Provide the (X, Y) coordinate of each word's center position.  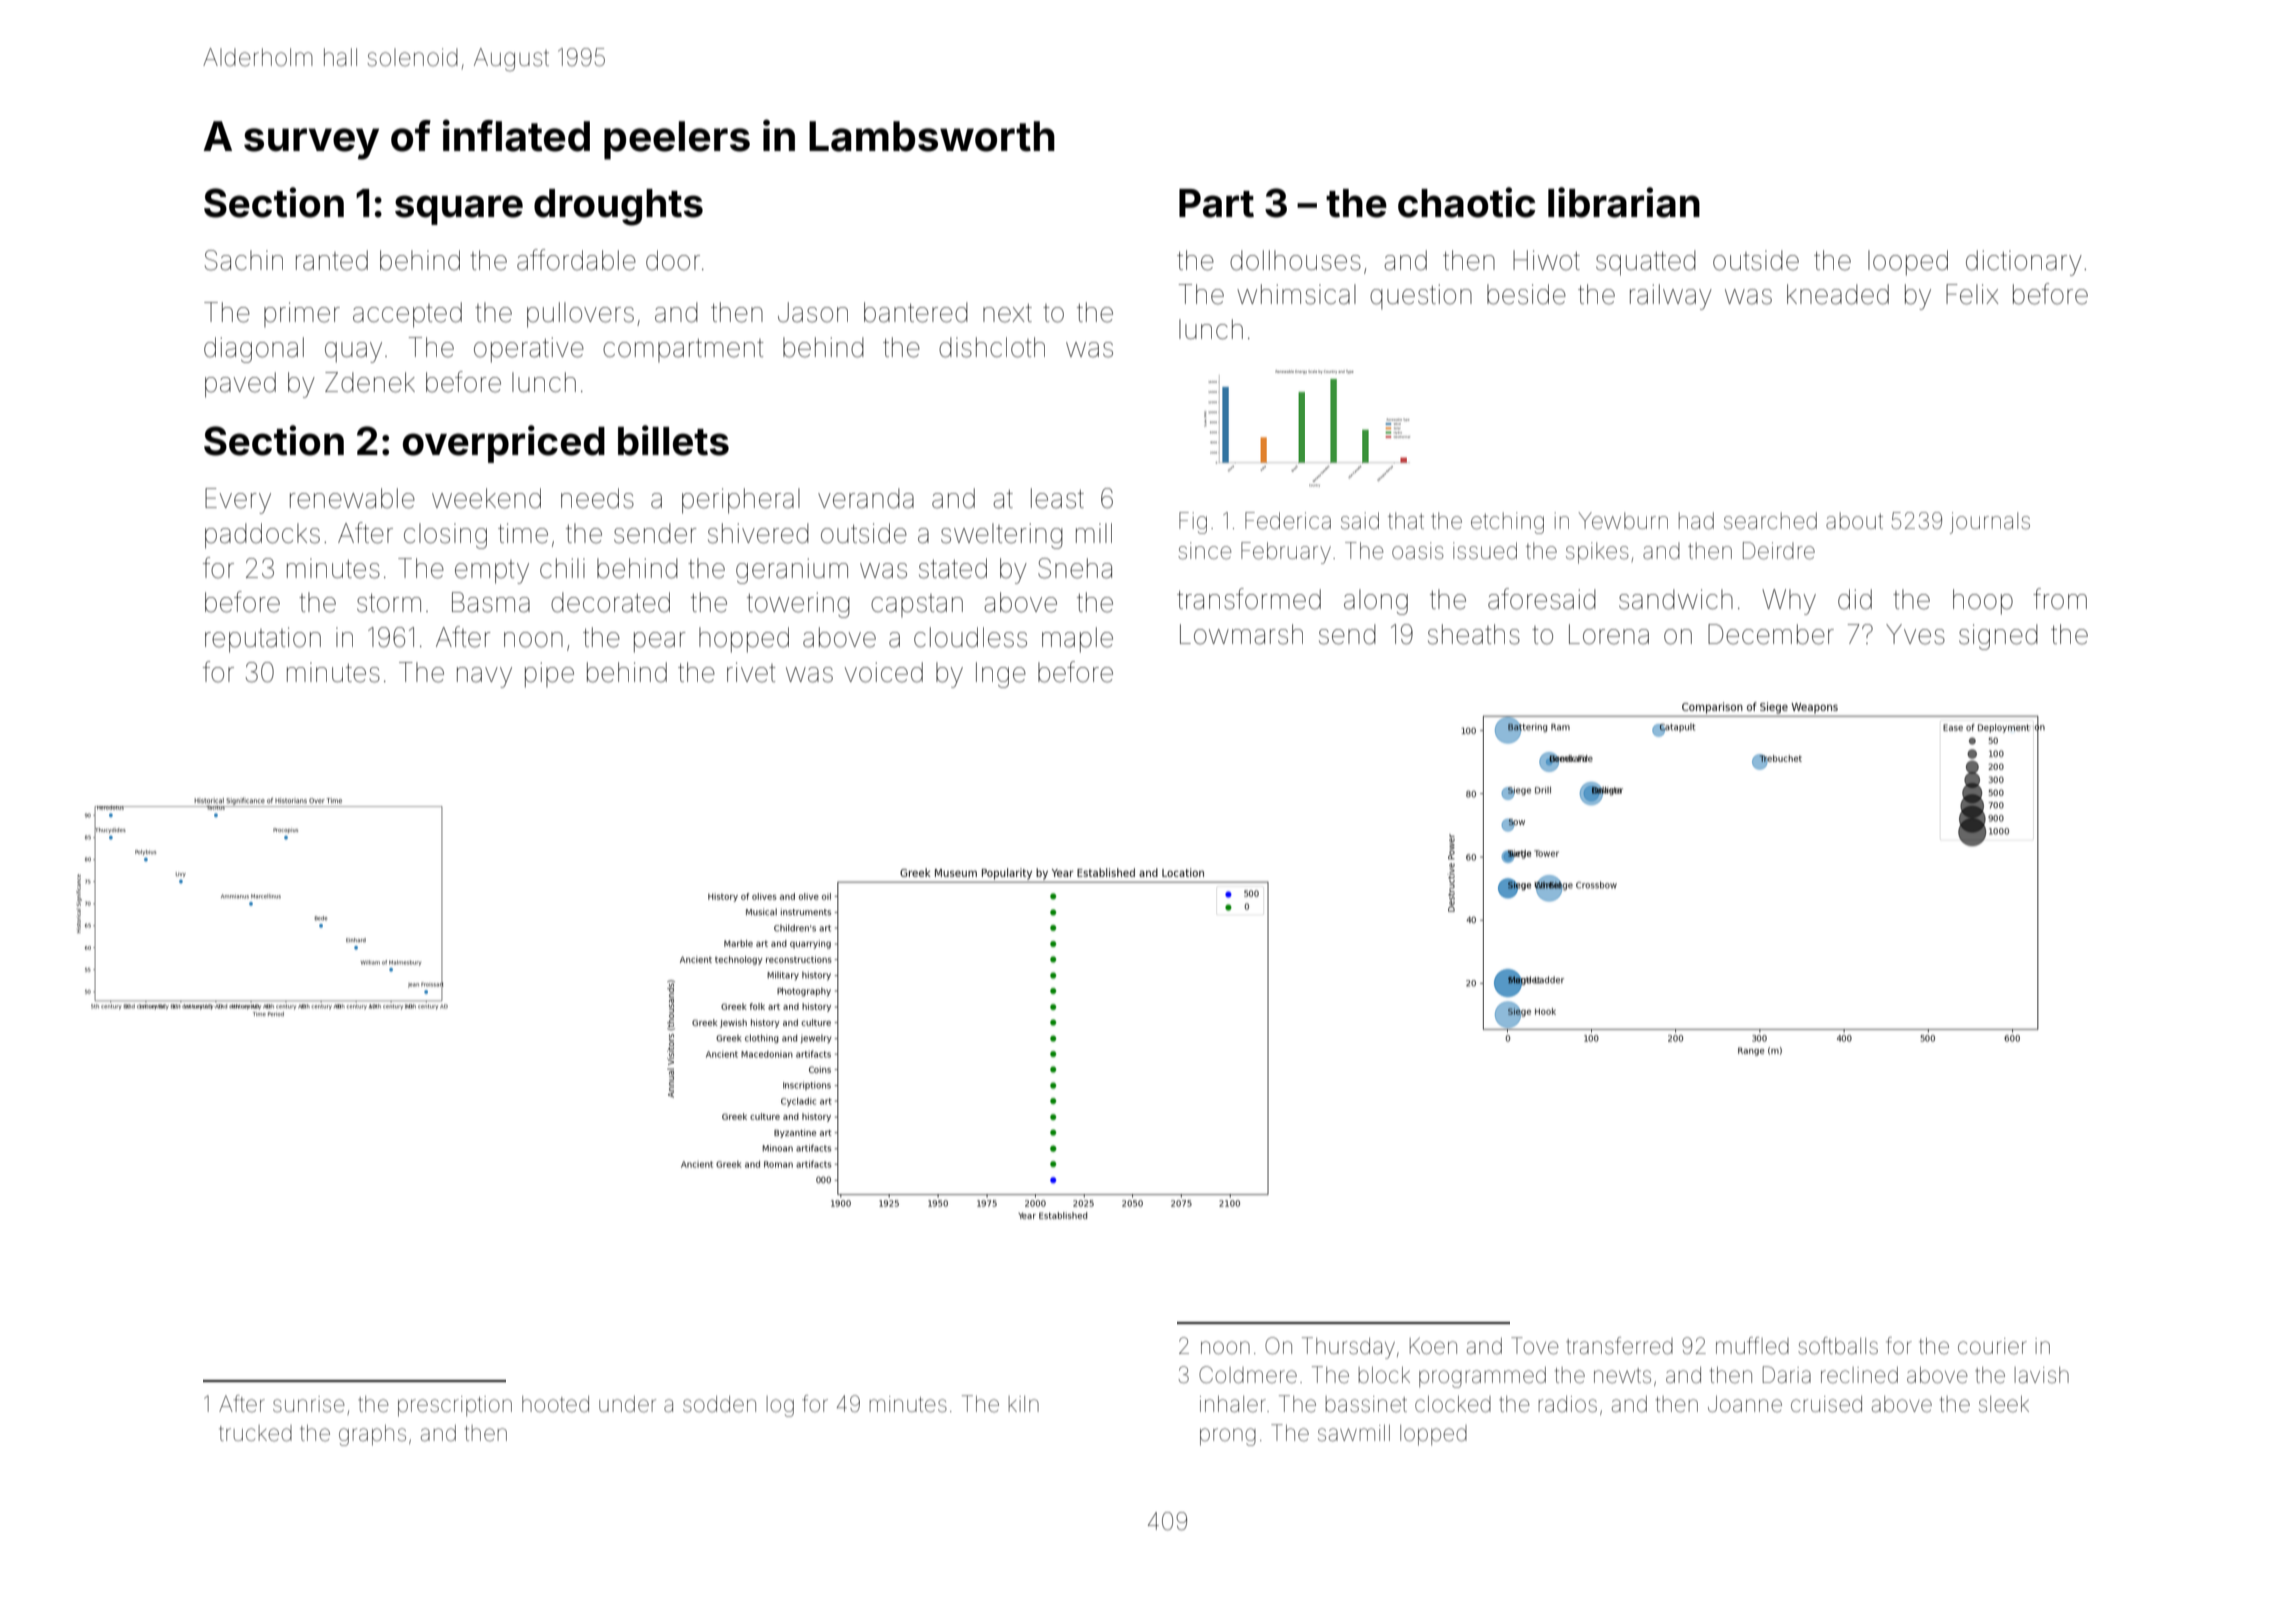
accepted (407, 315)
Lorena (1609, 634)
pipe (549, 675)
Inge (1001, 675)
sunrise (309, 1404)
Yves (1915, 634)
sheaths (1474, 634)
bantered (916, 312)
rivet (751, 672)
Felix (1972, 294)
